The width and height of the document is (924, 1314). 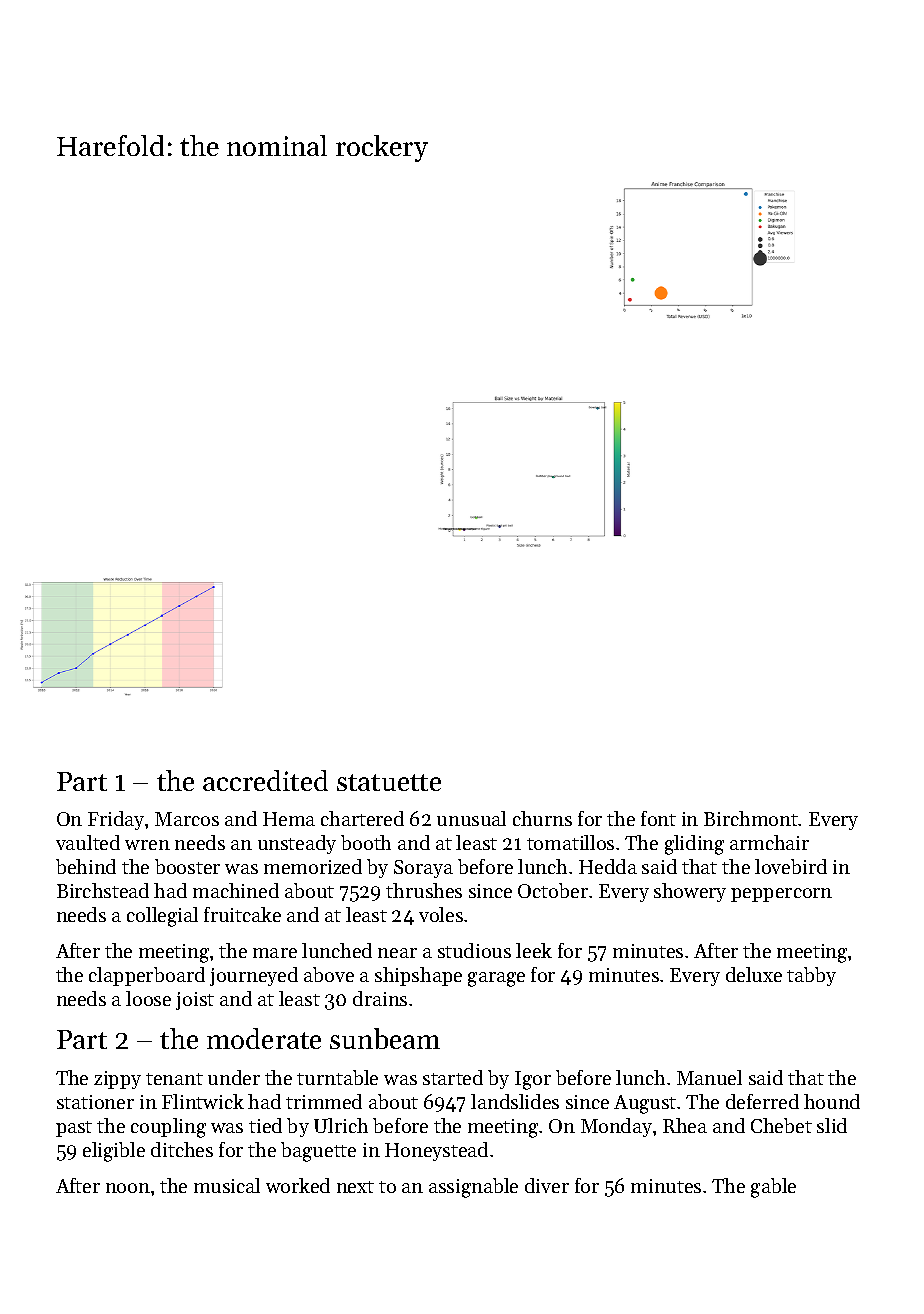 I want to click on Rhea, so click(x=685, y=1125).
